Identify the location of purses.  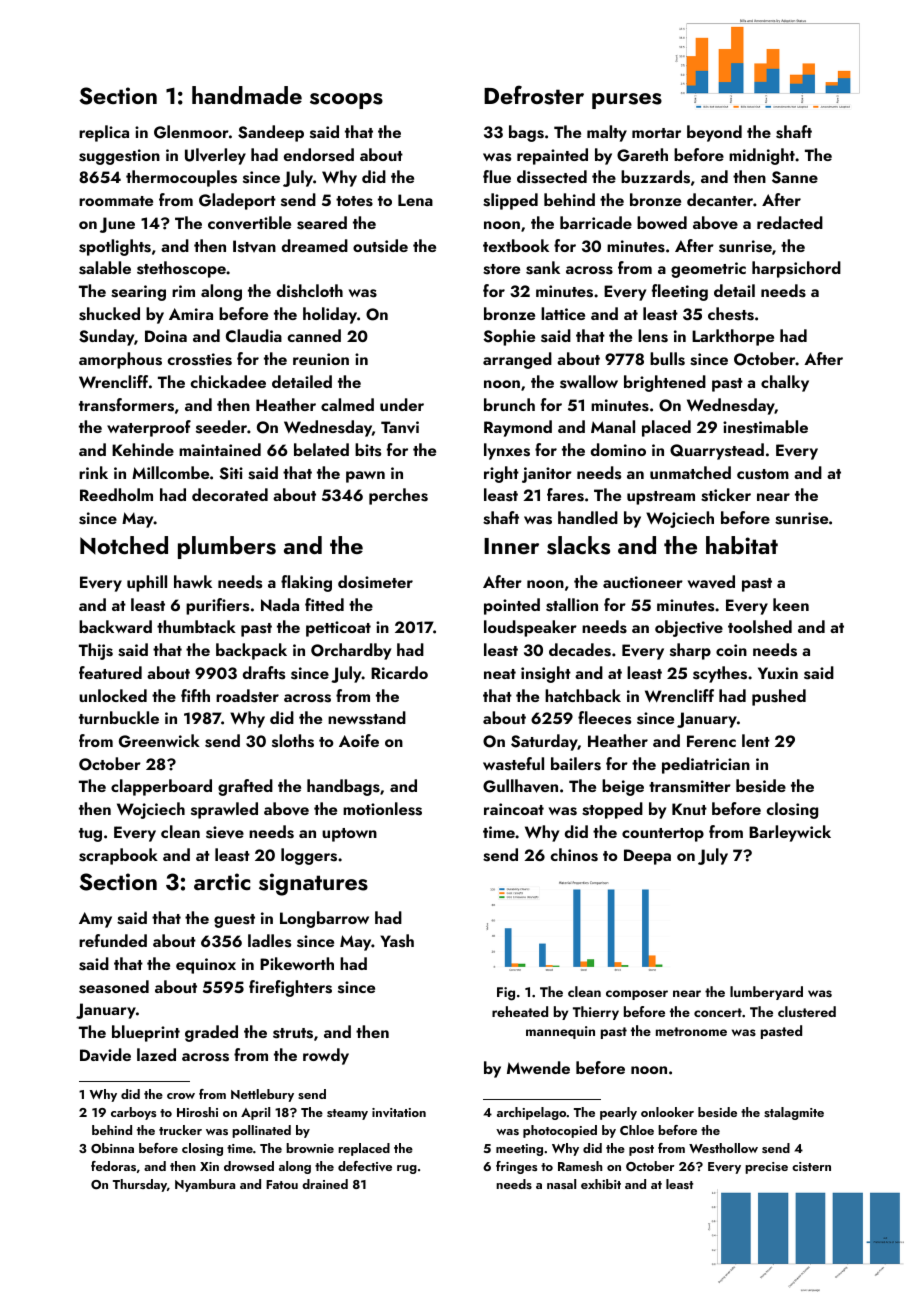
(627, 101).
